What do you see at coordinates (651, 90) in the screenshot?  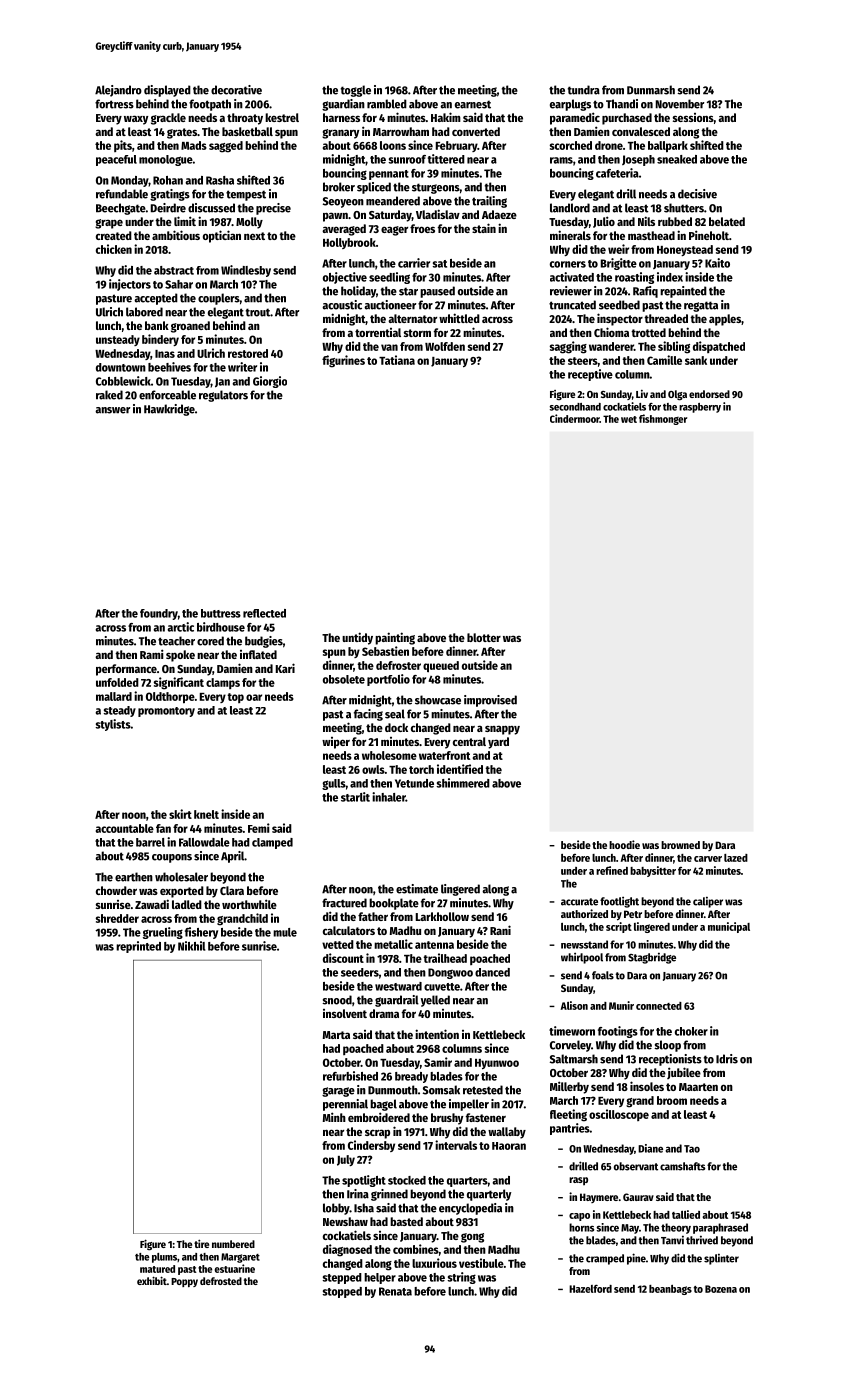 I see `Dunmarsh` at bounding box center [651, 90].
